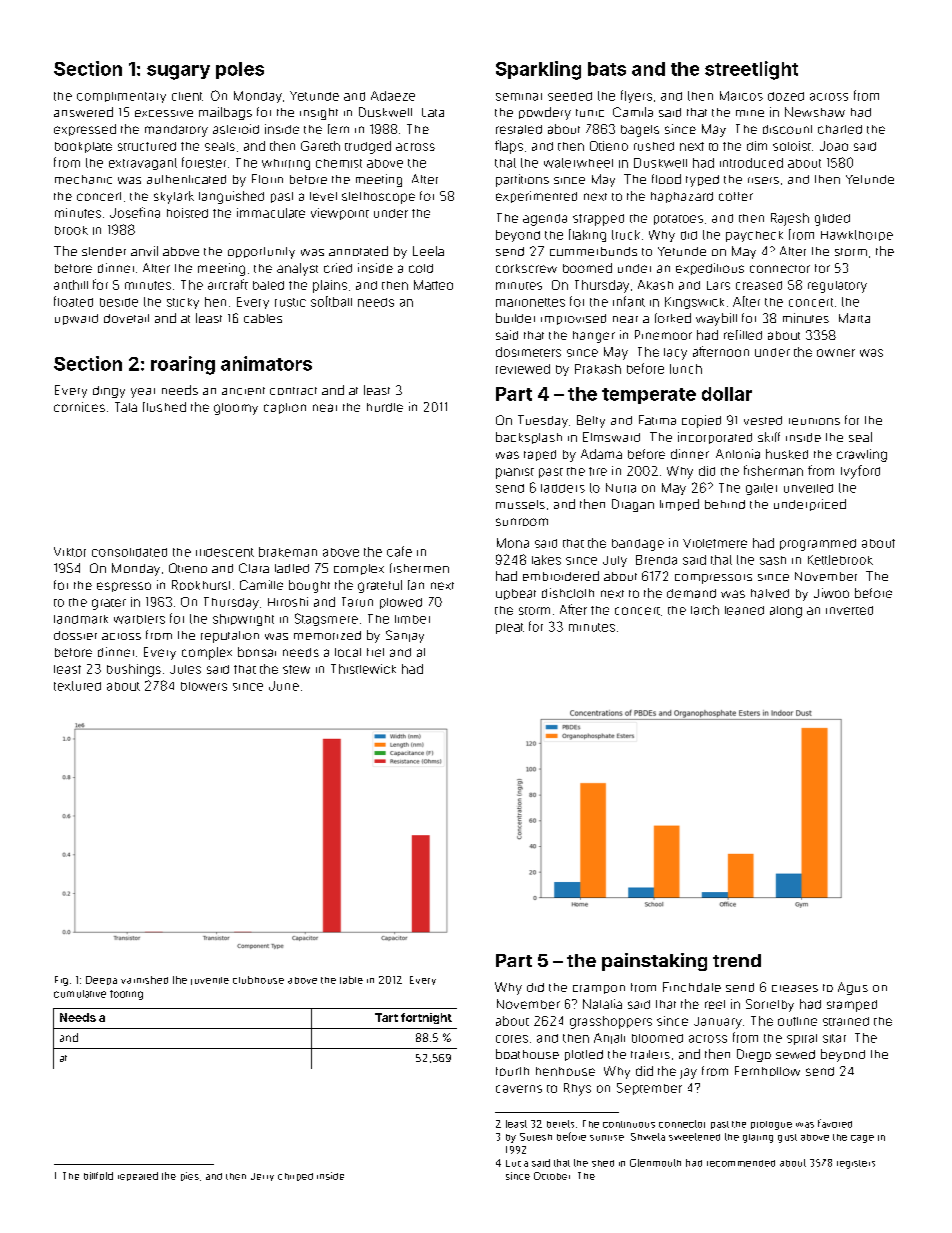  I want to click on cumulative, so click(80, 994).
